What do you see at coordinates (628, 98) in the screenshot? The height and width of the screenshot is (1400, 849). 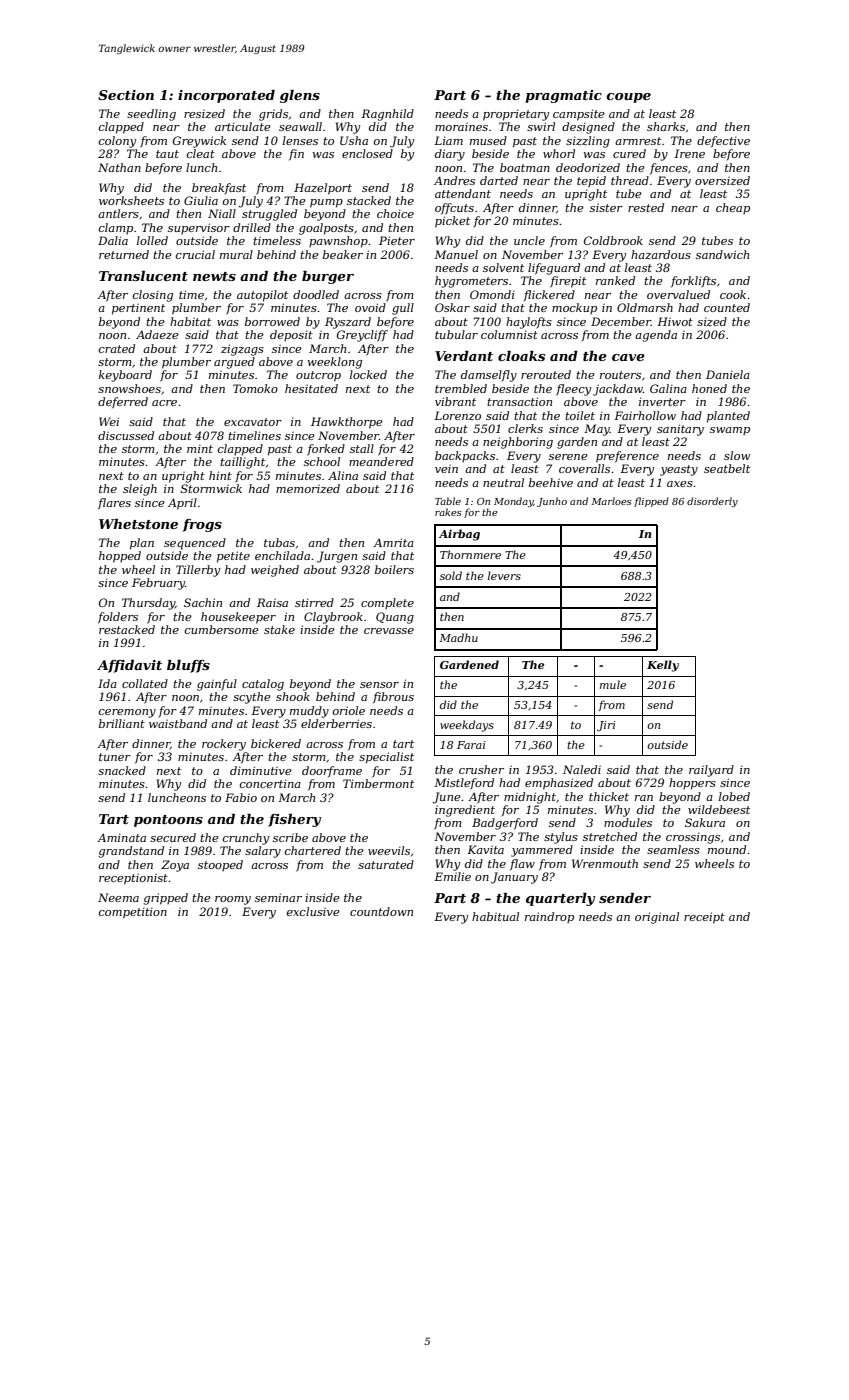 I see `coupe` at bounding box center [628, 98].
